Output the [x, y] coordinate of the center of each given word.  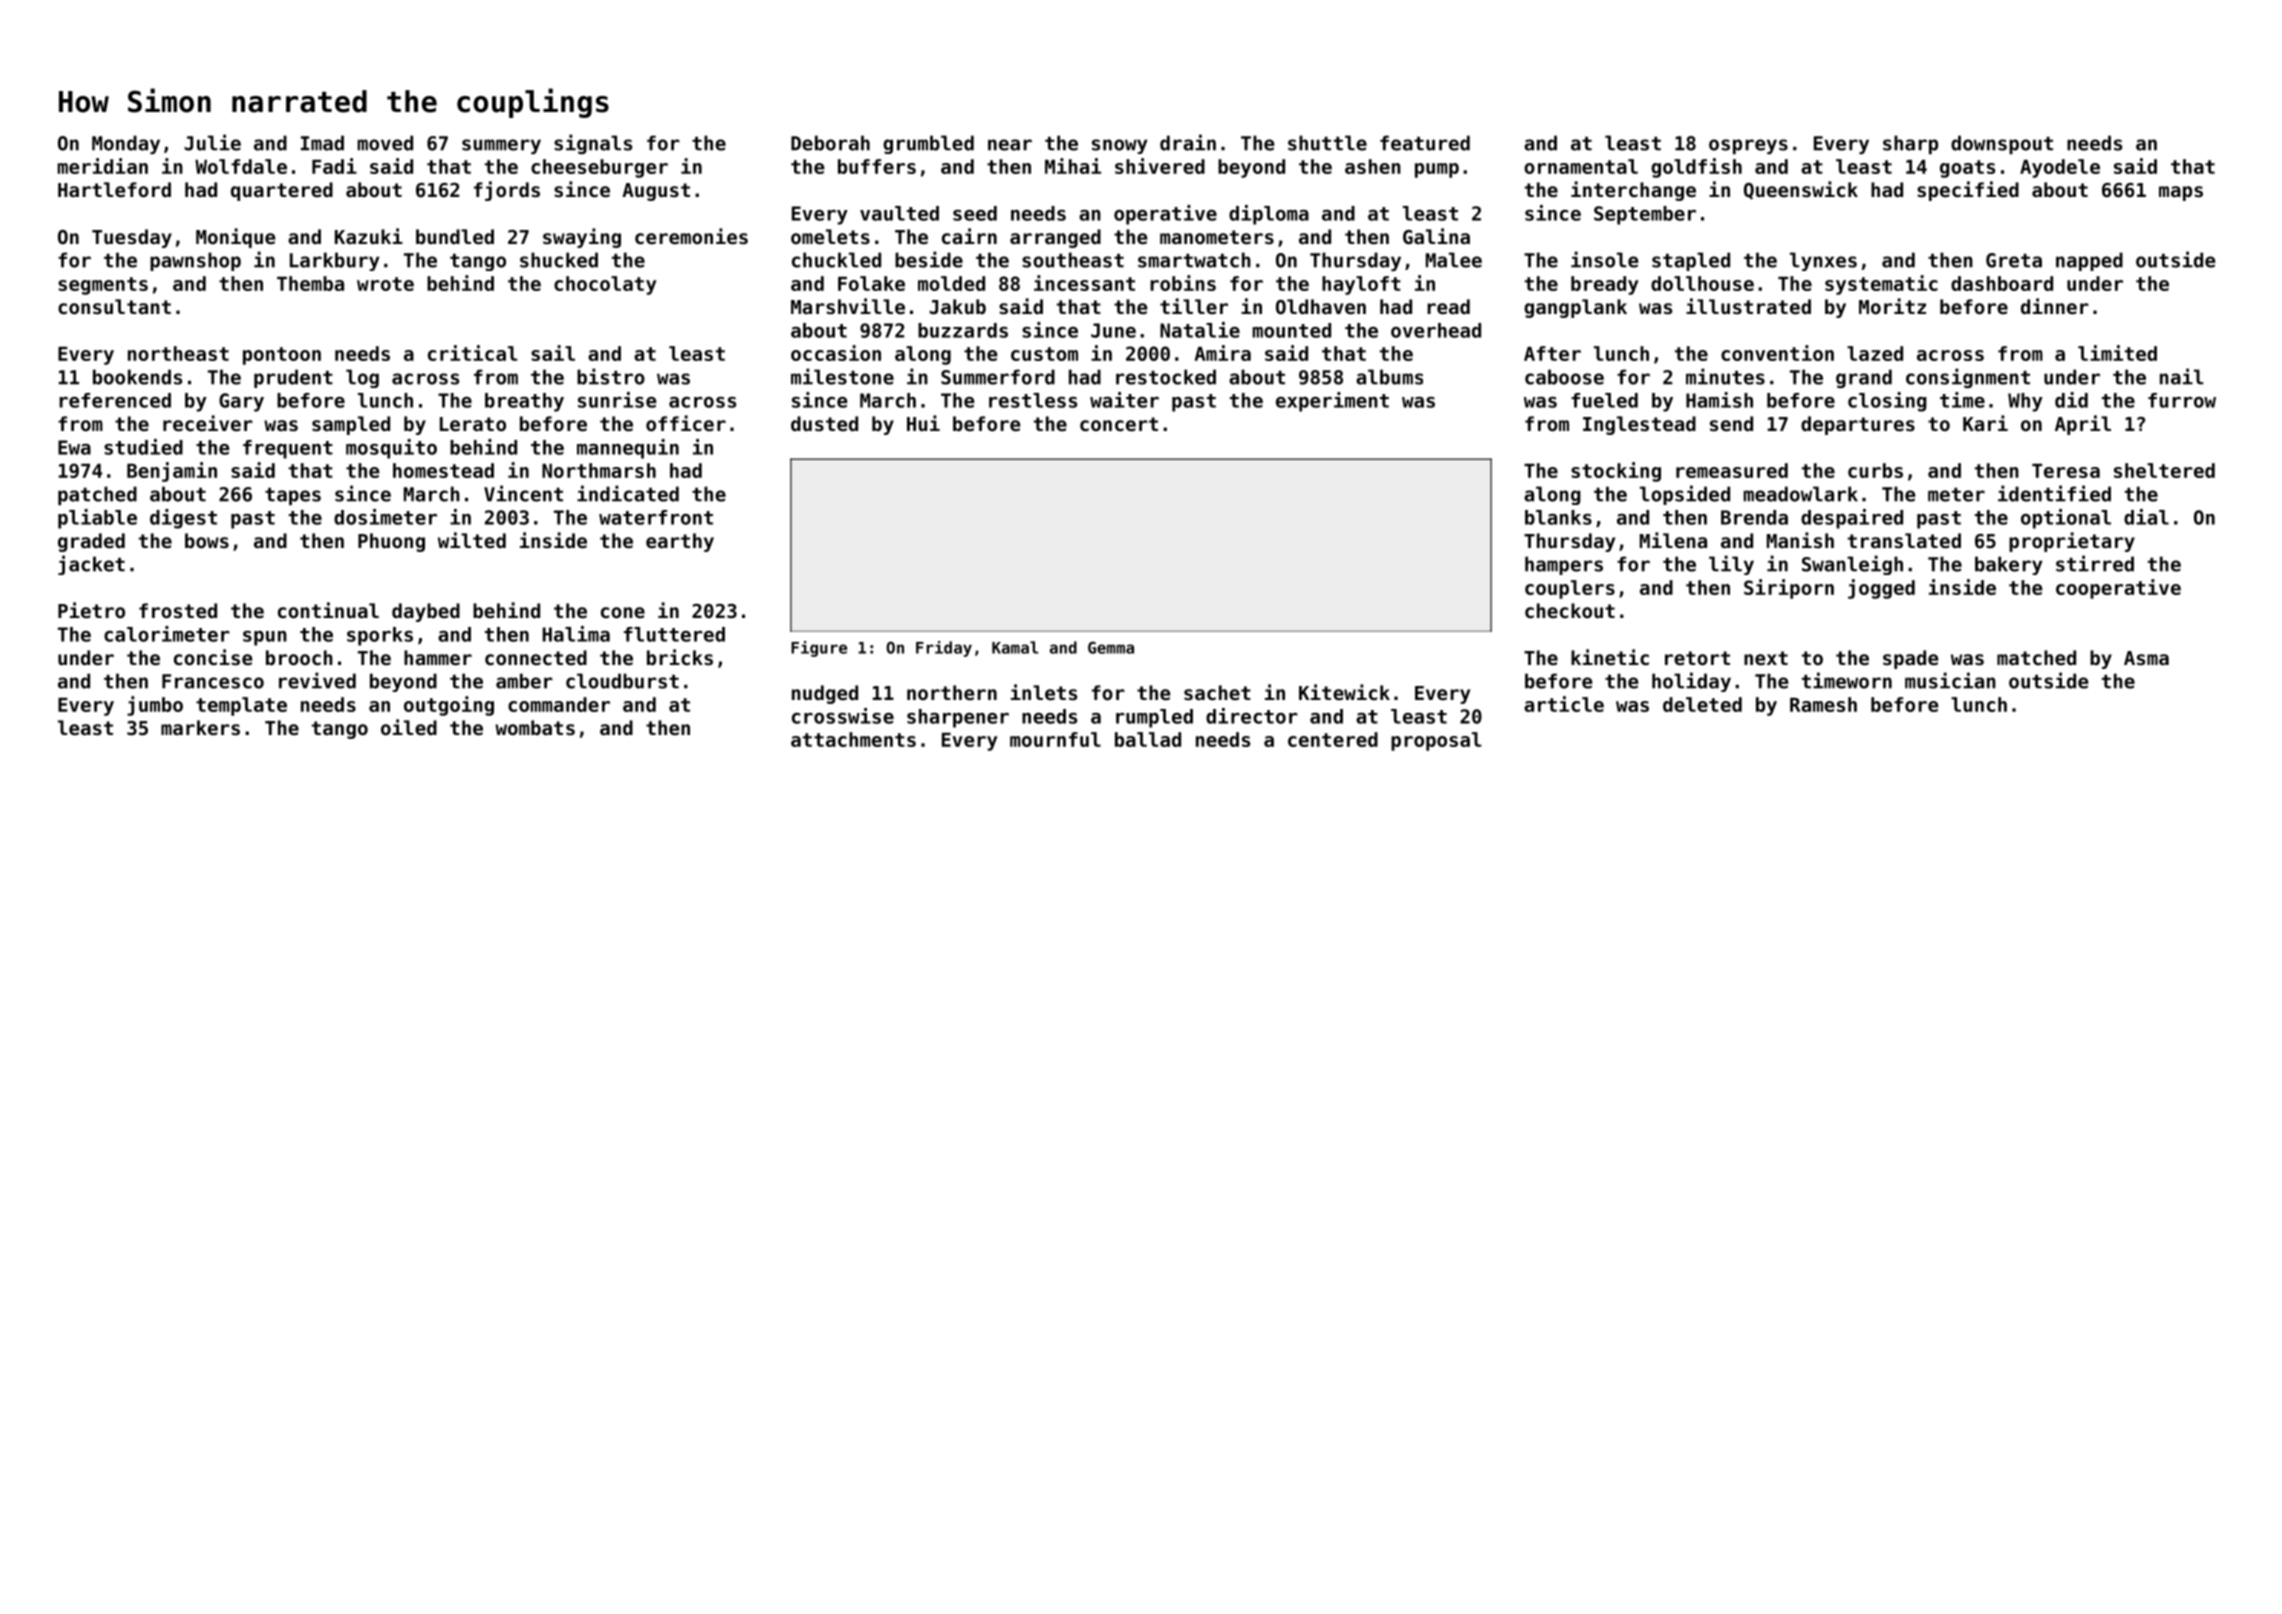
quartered [282, 191]
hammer [438, 657]
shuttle [1327, 143]
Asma [2146, 658]
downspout [2002, 144]
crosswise [843, 716]
